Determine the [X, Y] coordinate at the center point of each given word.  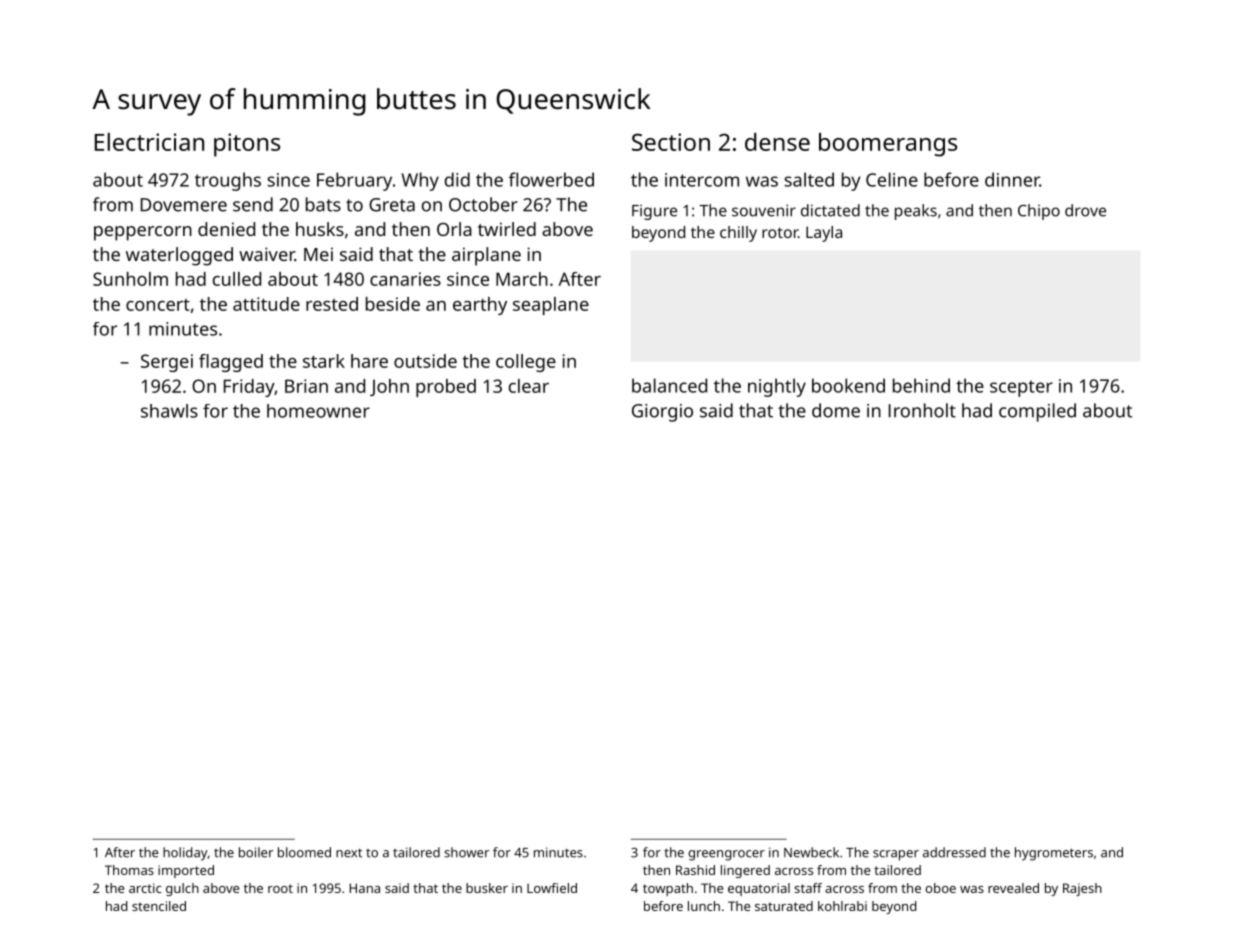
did [457, 179]
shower [466, 852]
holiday [185, 854]
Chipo [1039, 212]
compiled [1037, 412]
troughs [228, 181]
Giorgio [662, 413]
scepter [1021, 388]
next [349, 853]
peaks [916, 212]
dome [836, 410]
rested [332, 304]
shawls [169, 411]
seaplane [551, 306]
